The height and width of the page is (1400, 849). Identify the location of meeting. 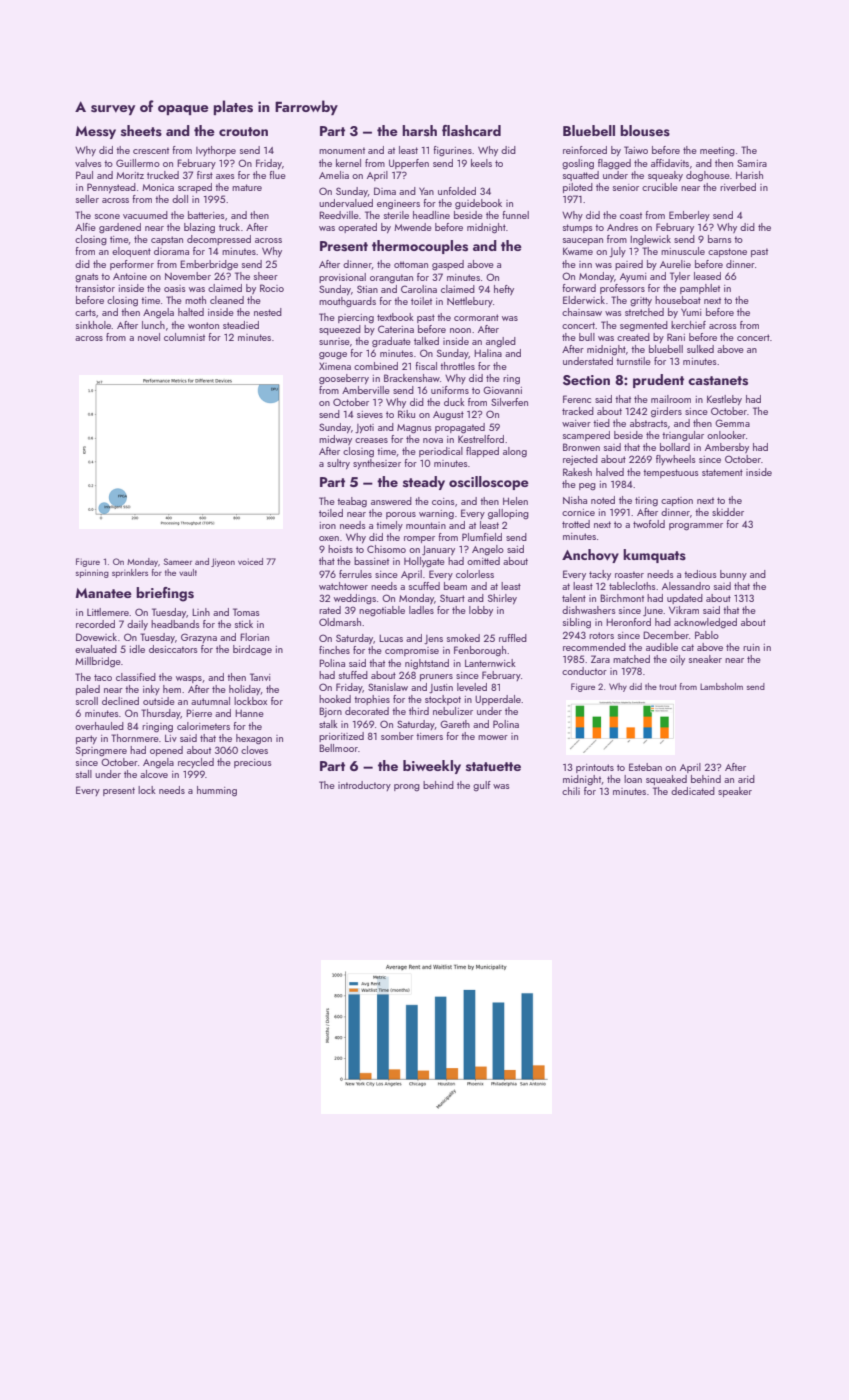
(717, 152).
